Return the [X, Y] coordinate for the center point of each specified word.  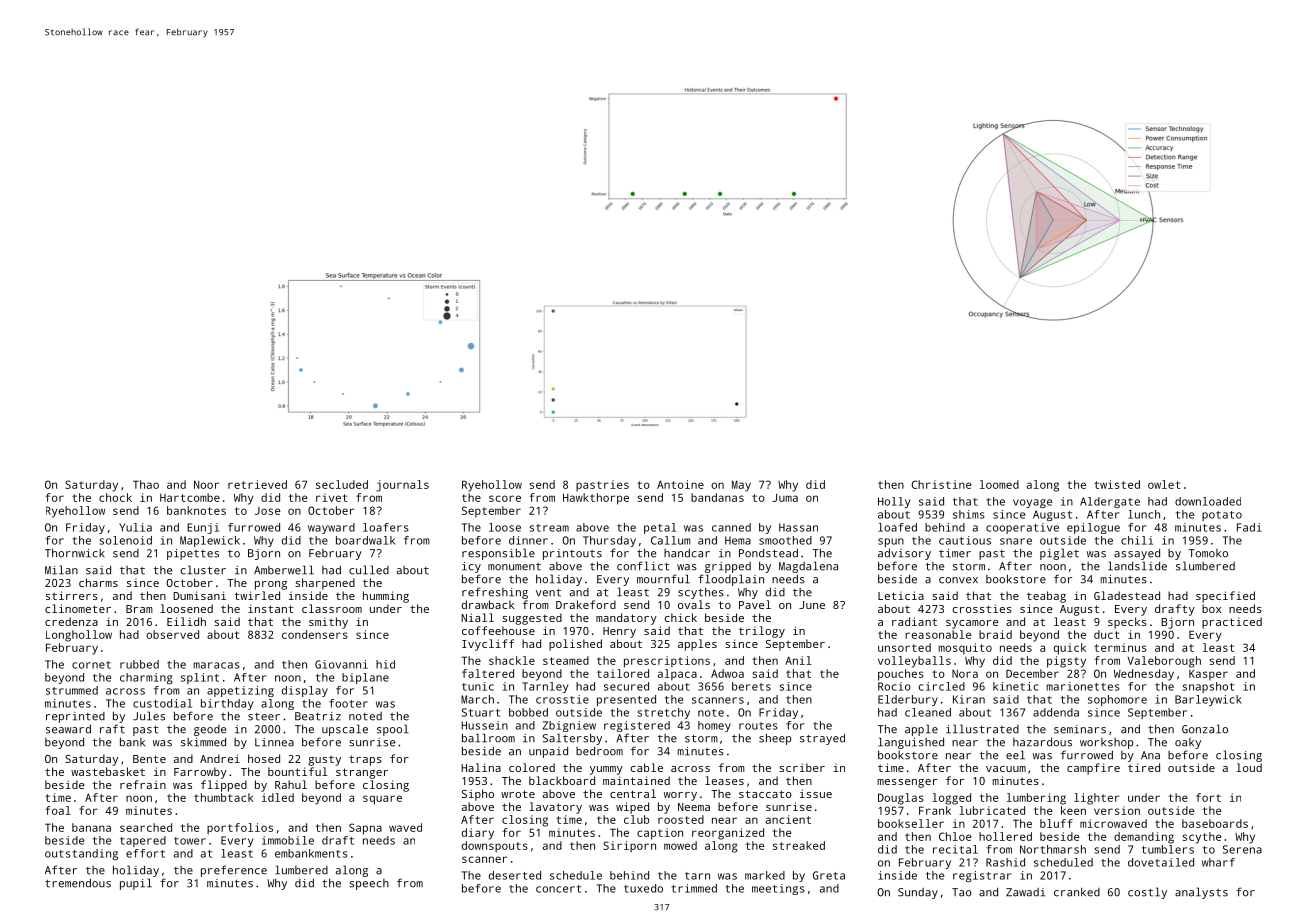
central [633, 793]
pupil [136, 884]
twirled [257, 595]
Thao [146, 484]
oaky [1188, 743]
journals [402, 486]
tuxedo [643, 888]
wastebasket [108, 771]
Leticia [901, 595]
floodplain [731, 580]
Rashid [1005, 862]
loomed [999, 484]
